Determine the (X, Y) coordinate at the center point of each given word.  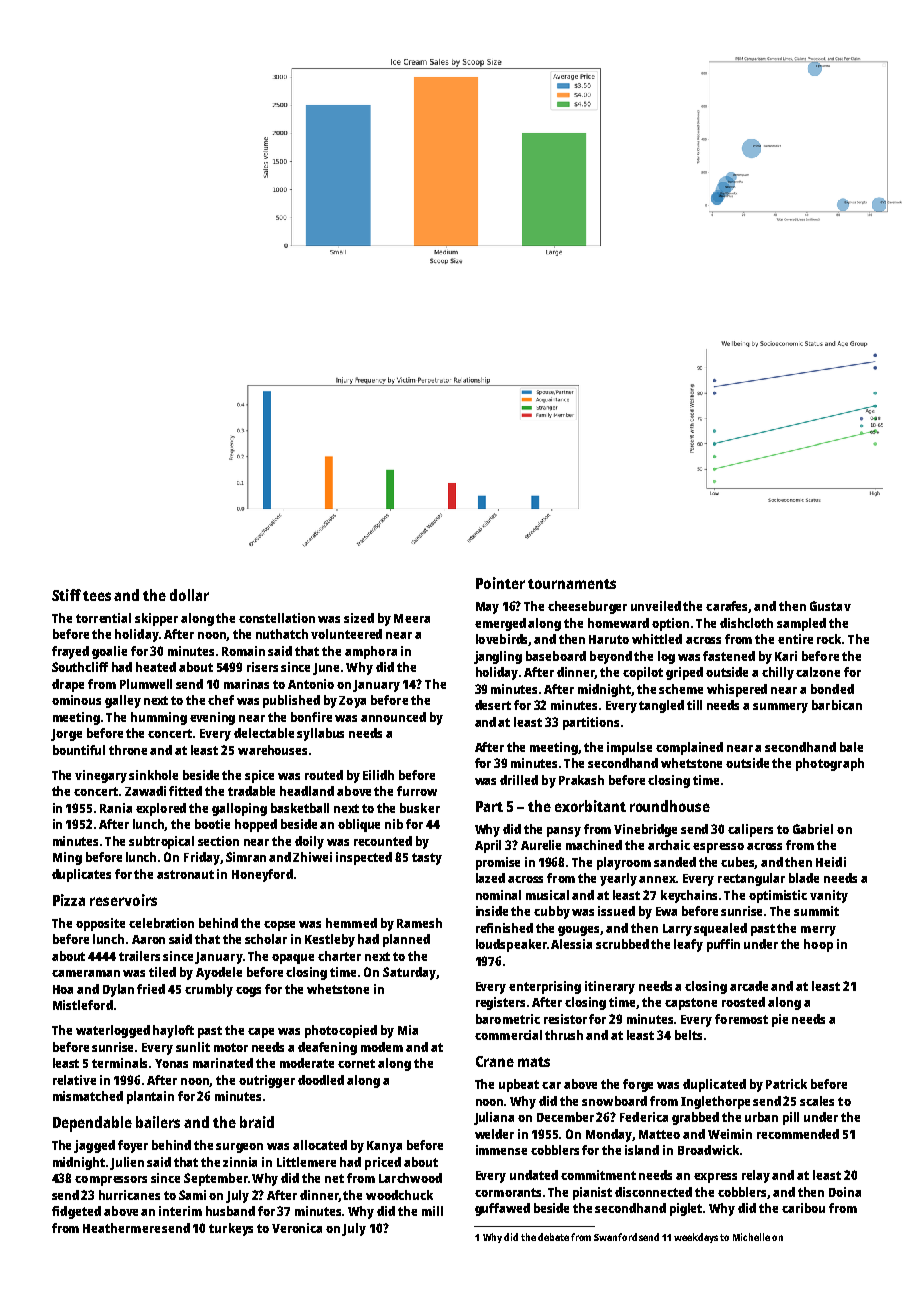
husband (230, 1211)
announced (393, 717)
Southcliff (80, 667)
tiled (162, 972)
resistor (565, 1019)
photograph (830, 764)
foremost (741, 1019)
